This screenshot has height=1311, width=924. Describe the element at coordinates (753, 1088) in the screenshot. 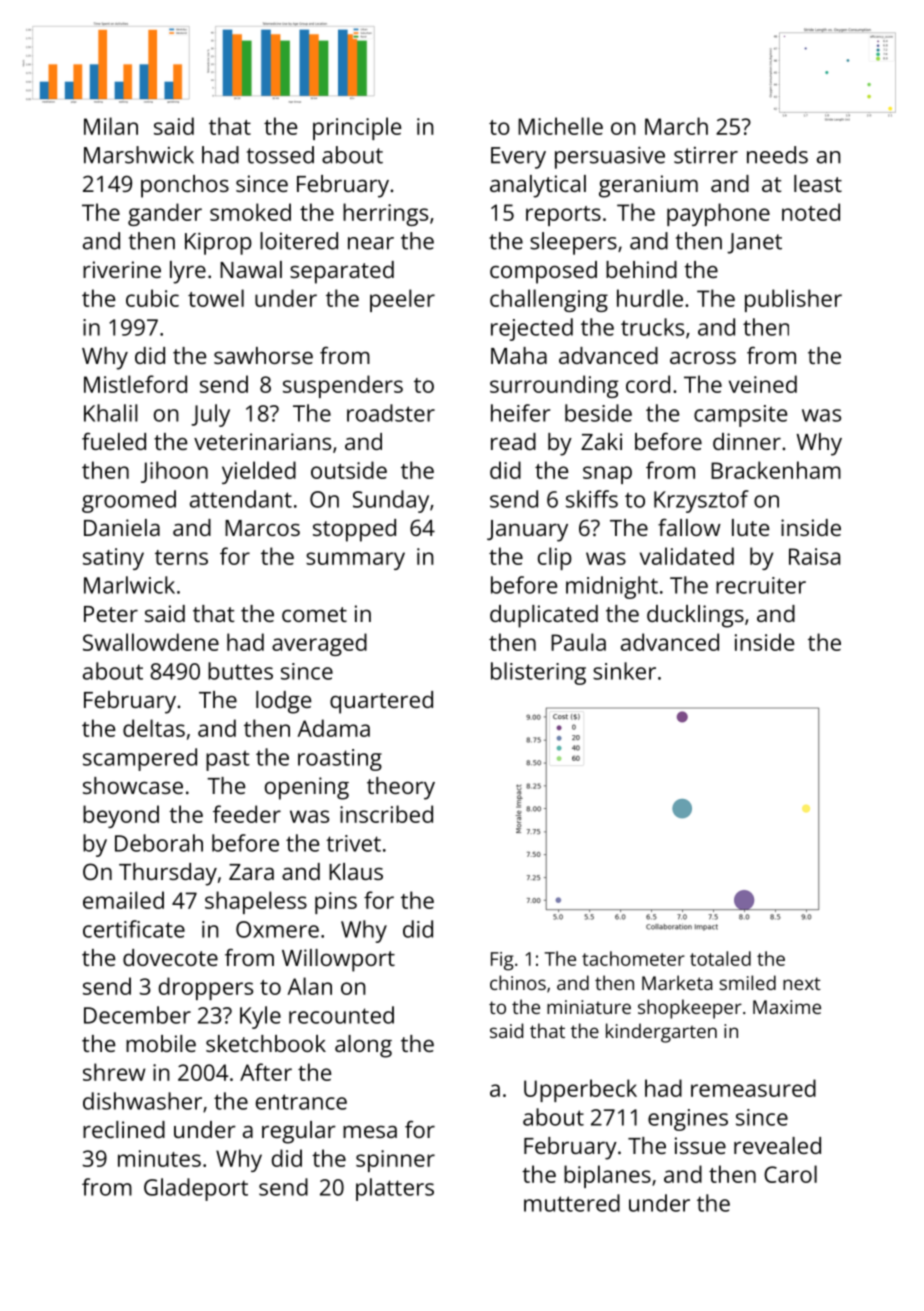

I see `remeasured` at that location.
